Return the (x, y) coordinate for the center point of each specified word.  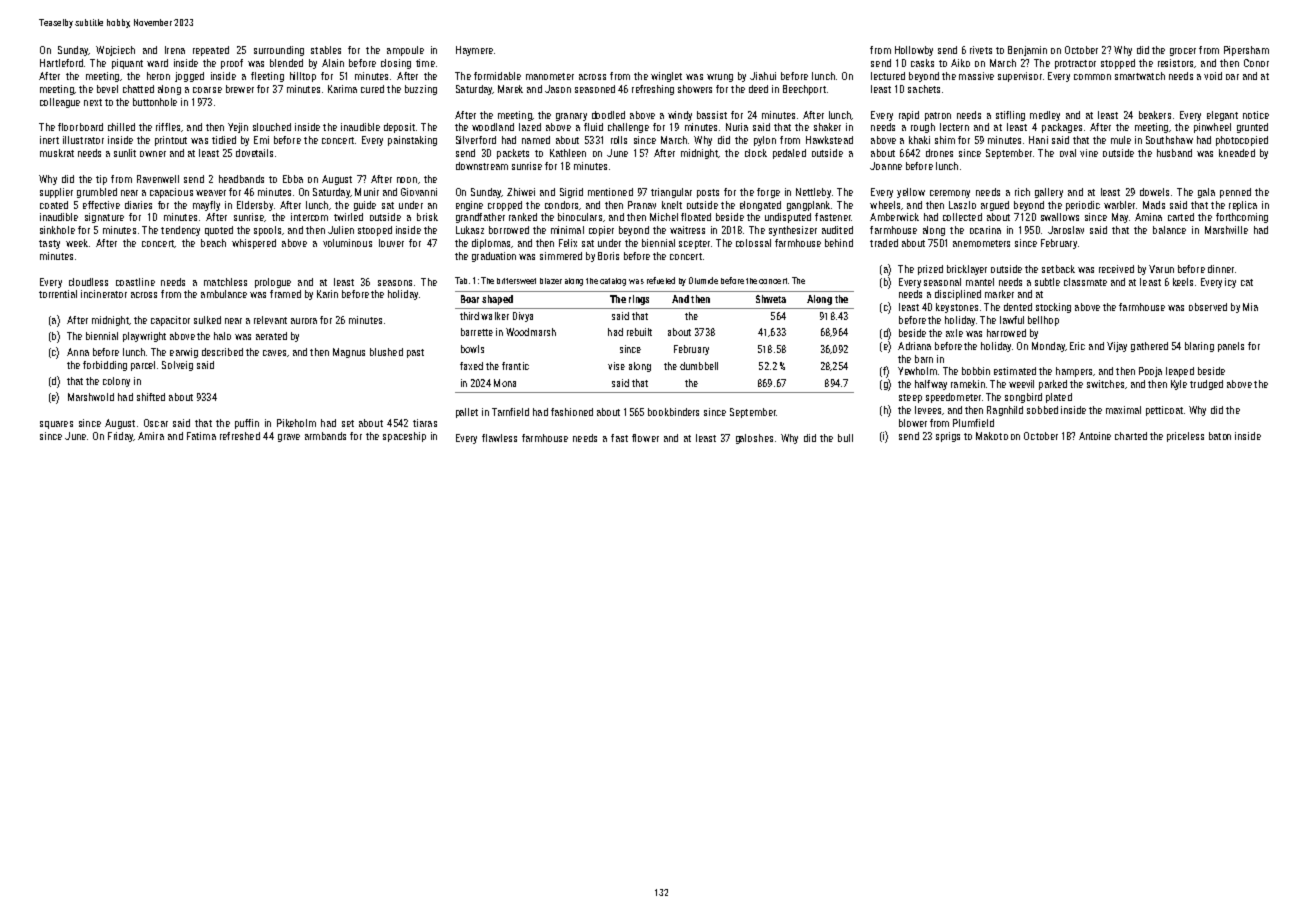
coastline (135, 282)
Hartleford (61, 63)
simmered (561, 256)
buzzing (421, 90)
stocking (1053, 308)
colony (116, 382)
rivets (981, 50)
